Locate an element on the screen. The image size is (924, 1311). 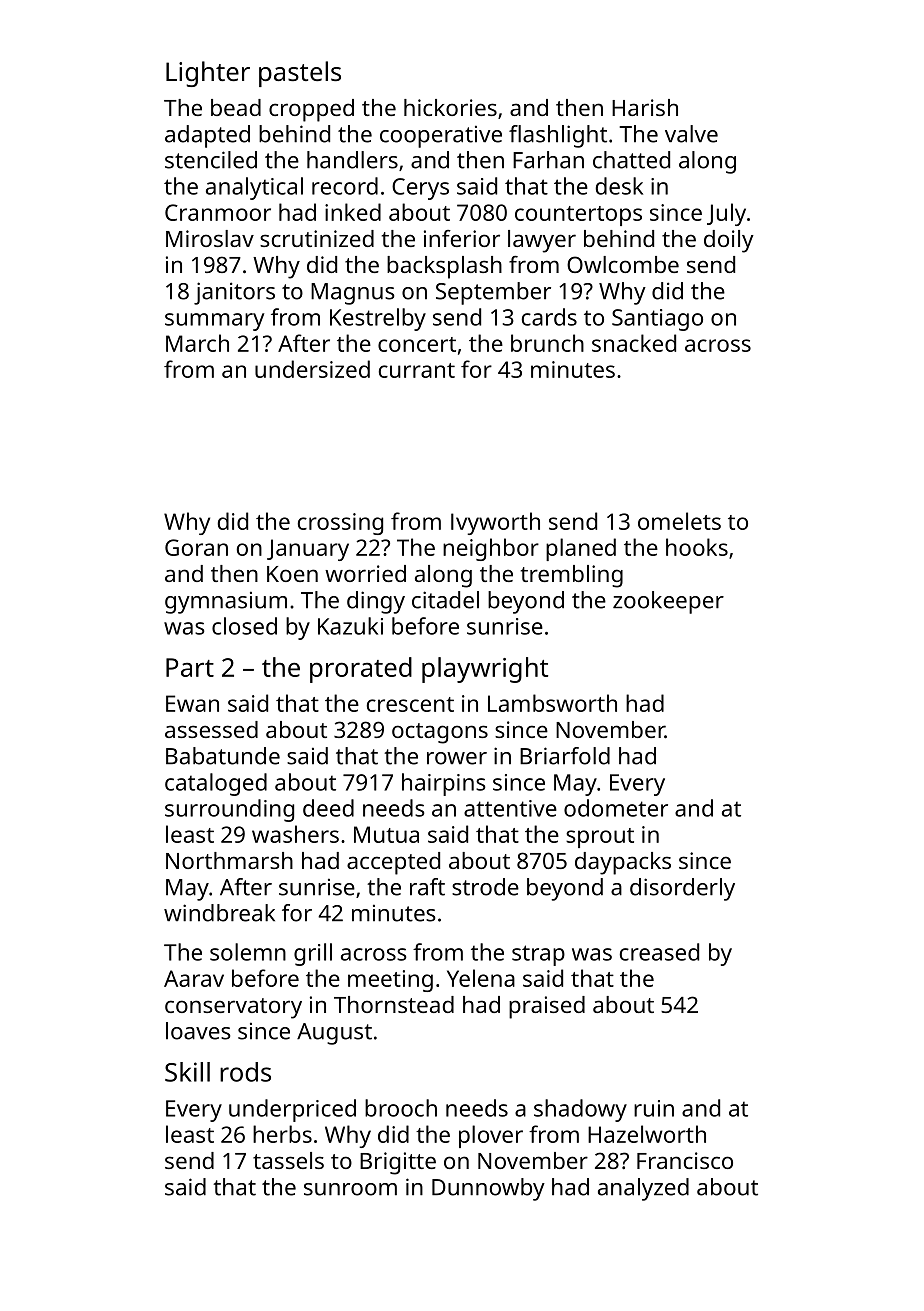
hickories is located at coordinates (450, 107).
